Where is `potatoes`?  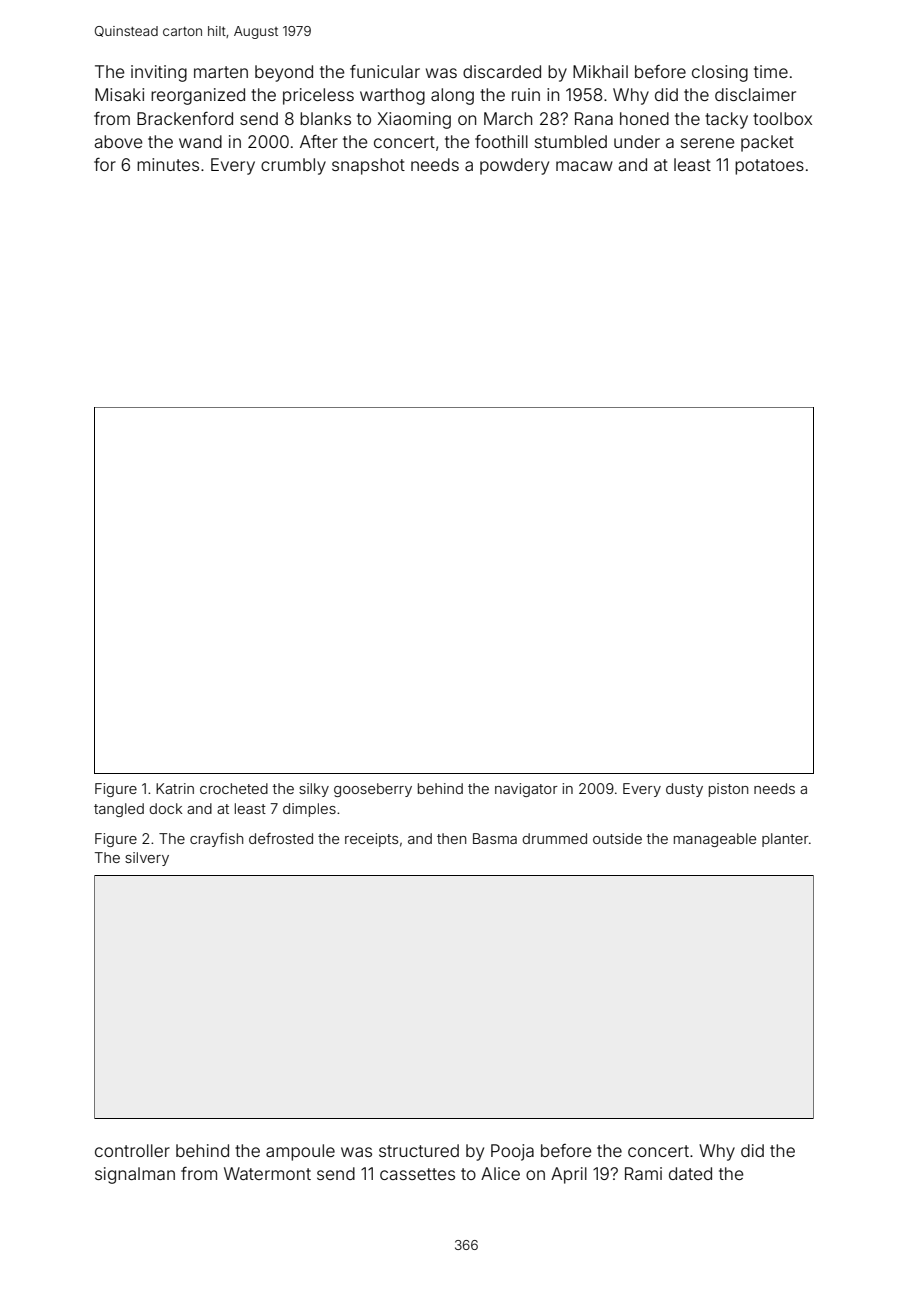 potatoes is located at coordinates (769, 167).
